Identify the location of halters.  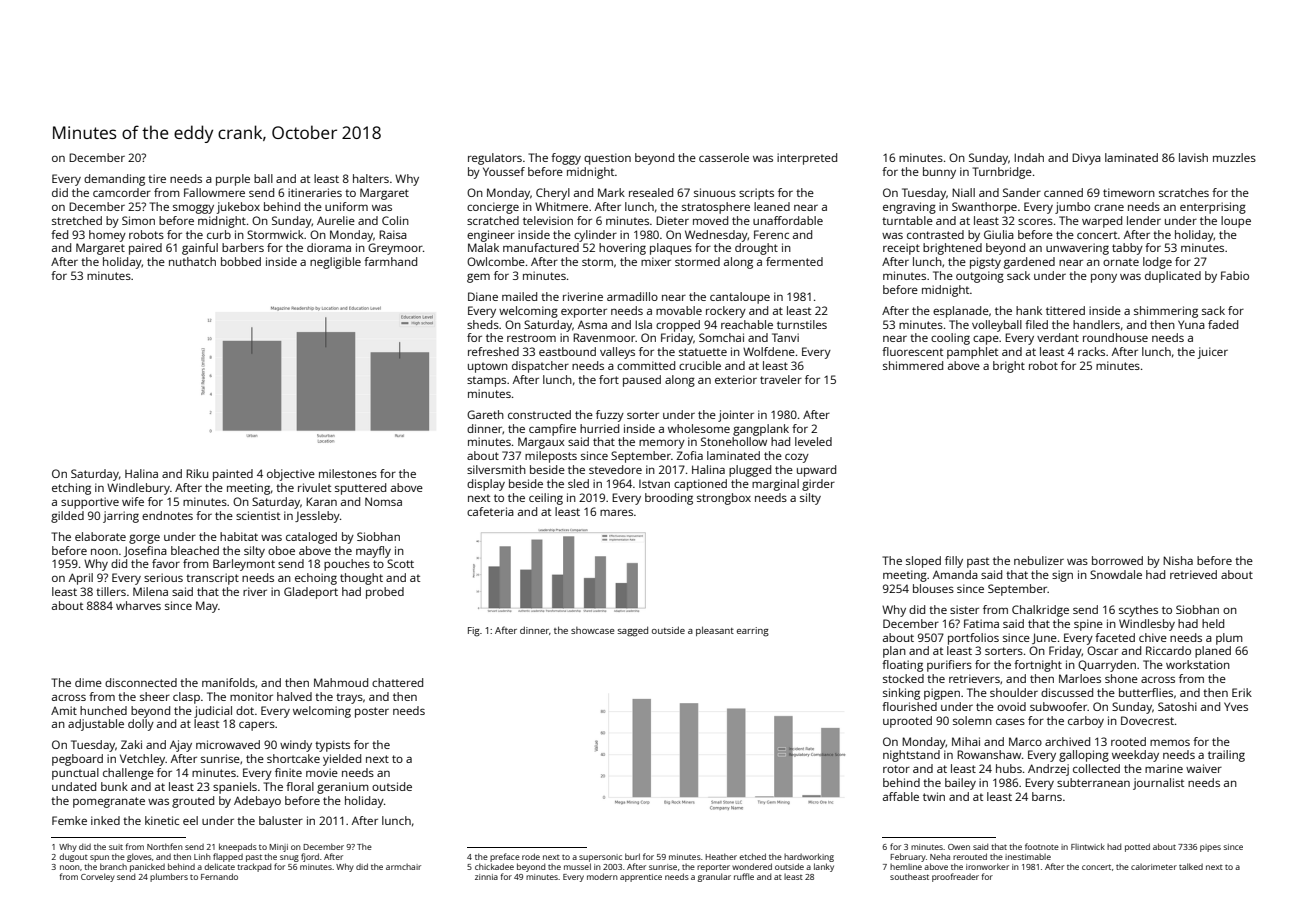
(371, 178).
